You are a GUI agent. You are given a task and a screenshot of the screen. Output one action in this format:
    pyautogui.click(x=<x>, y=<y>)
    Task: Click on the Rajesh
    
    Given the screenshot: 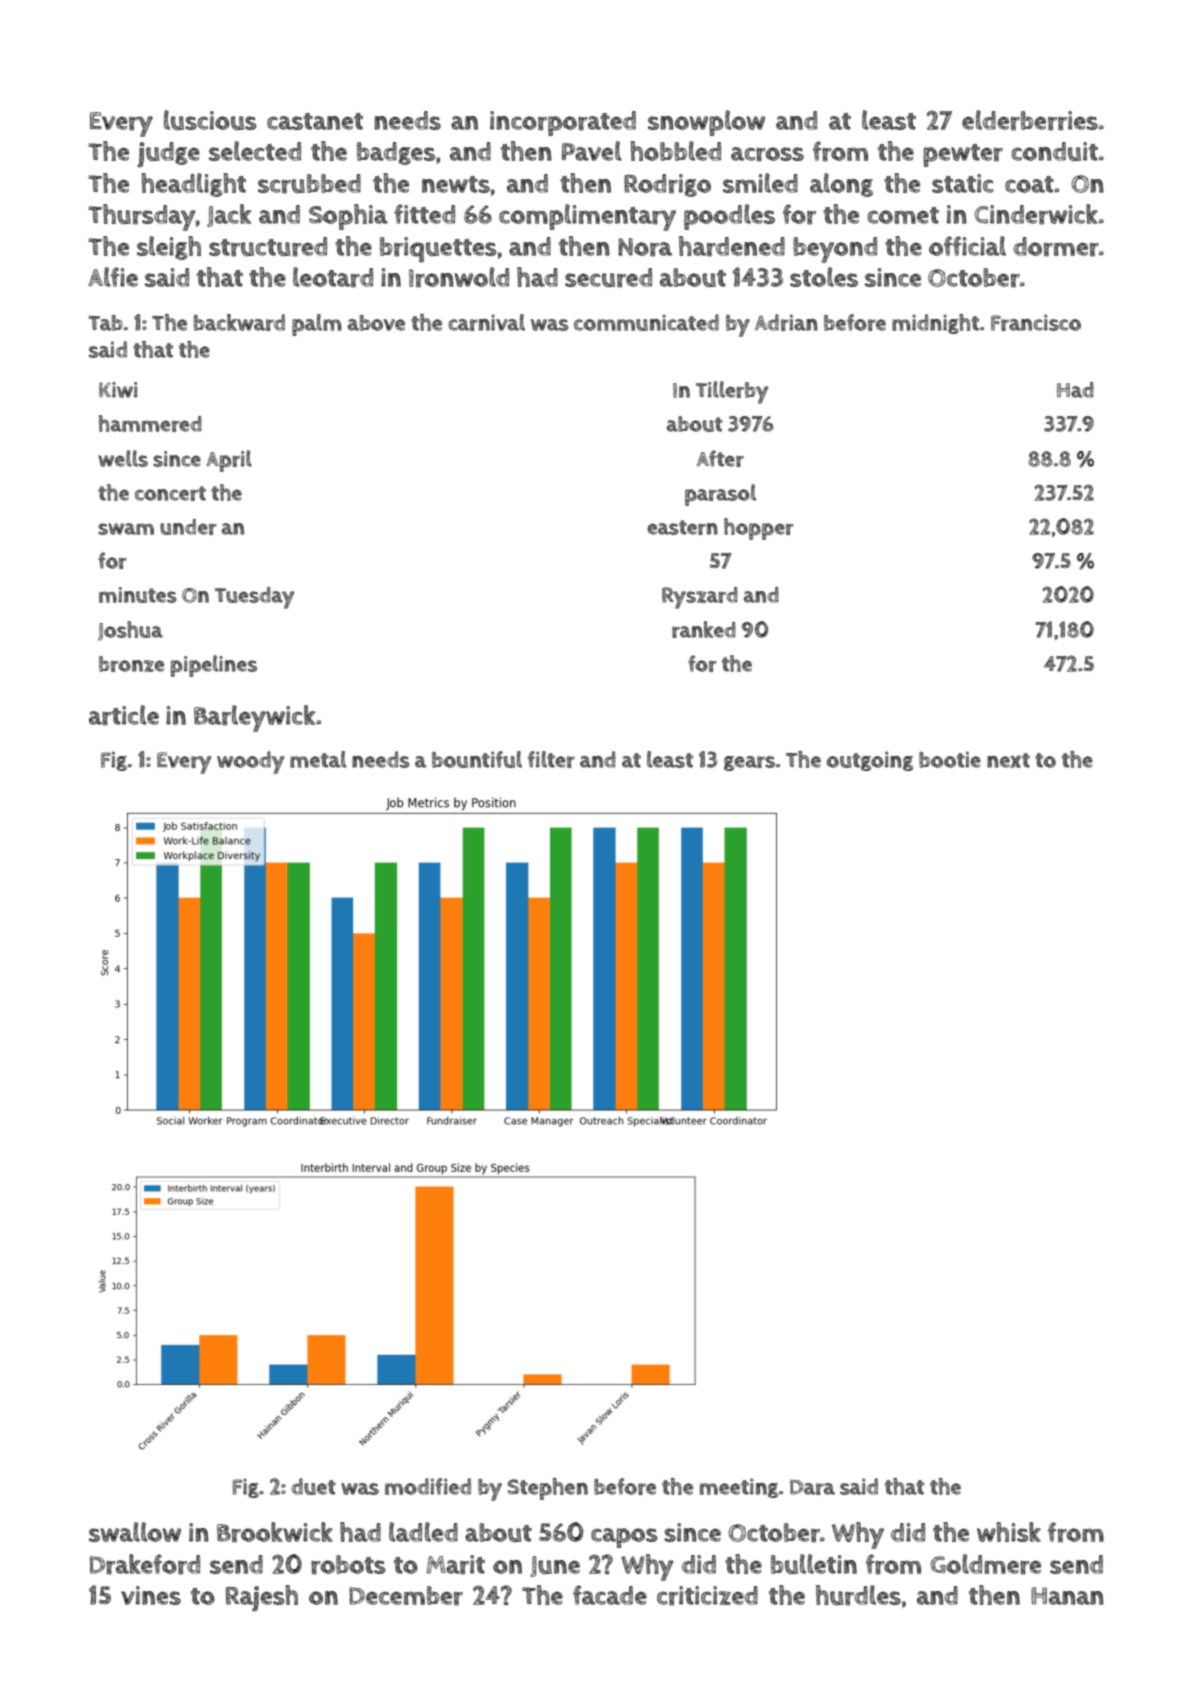 What is the action you would take?
    pyautogui.click(x=262, y=1598)
